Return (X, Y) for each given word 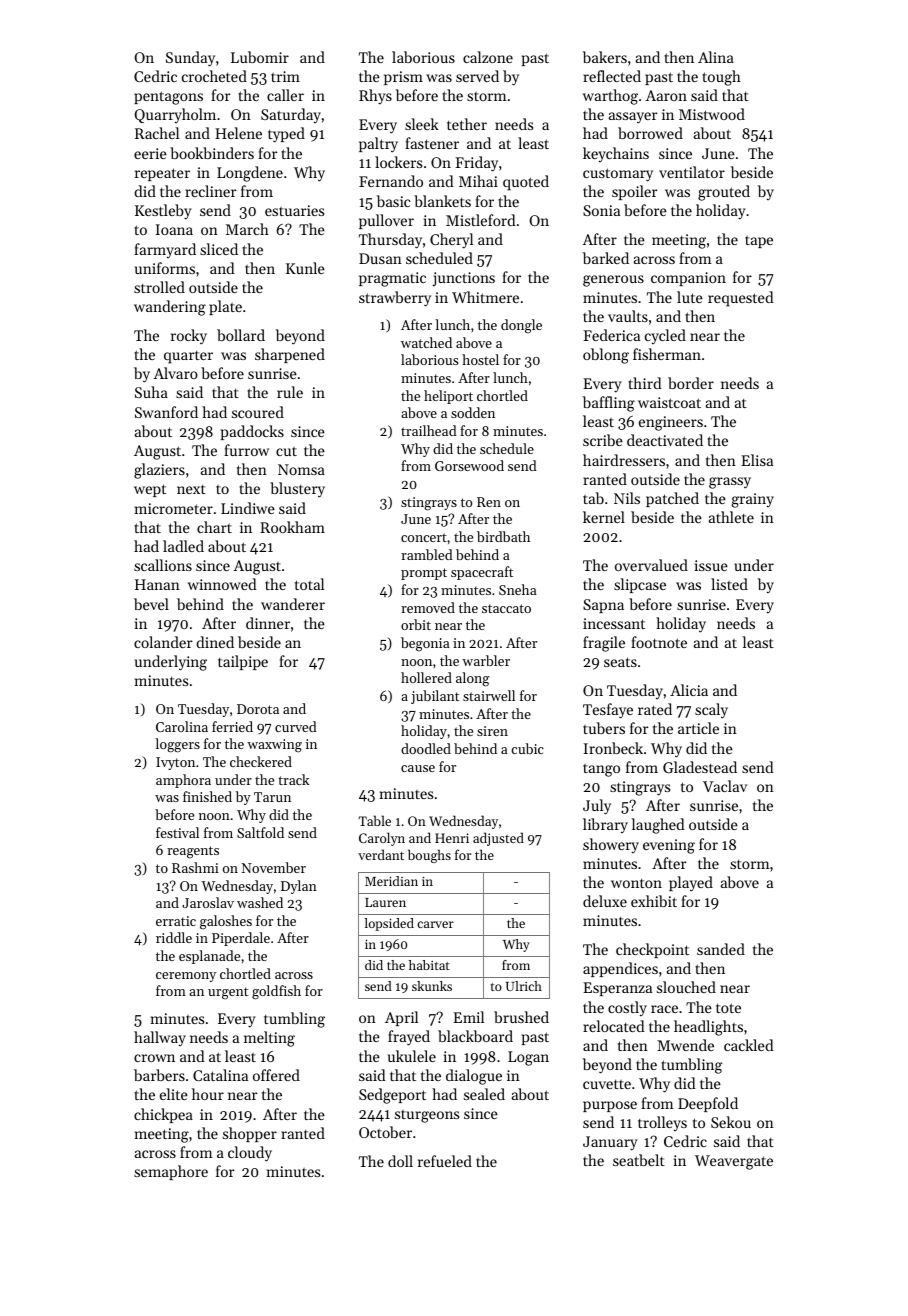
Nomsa (301, 469)
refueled (445, 1161)
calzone (488, 57)
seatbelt (639, 1160)
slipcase (640, 585)
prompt (424, 574)
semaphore (171, 1172)
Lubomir (260, 57)
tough (721, 78)
